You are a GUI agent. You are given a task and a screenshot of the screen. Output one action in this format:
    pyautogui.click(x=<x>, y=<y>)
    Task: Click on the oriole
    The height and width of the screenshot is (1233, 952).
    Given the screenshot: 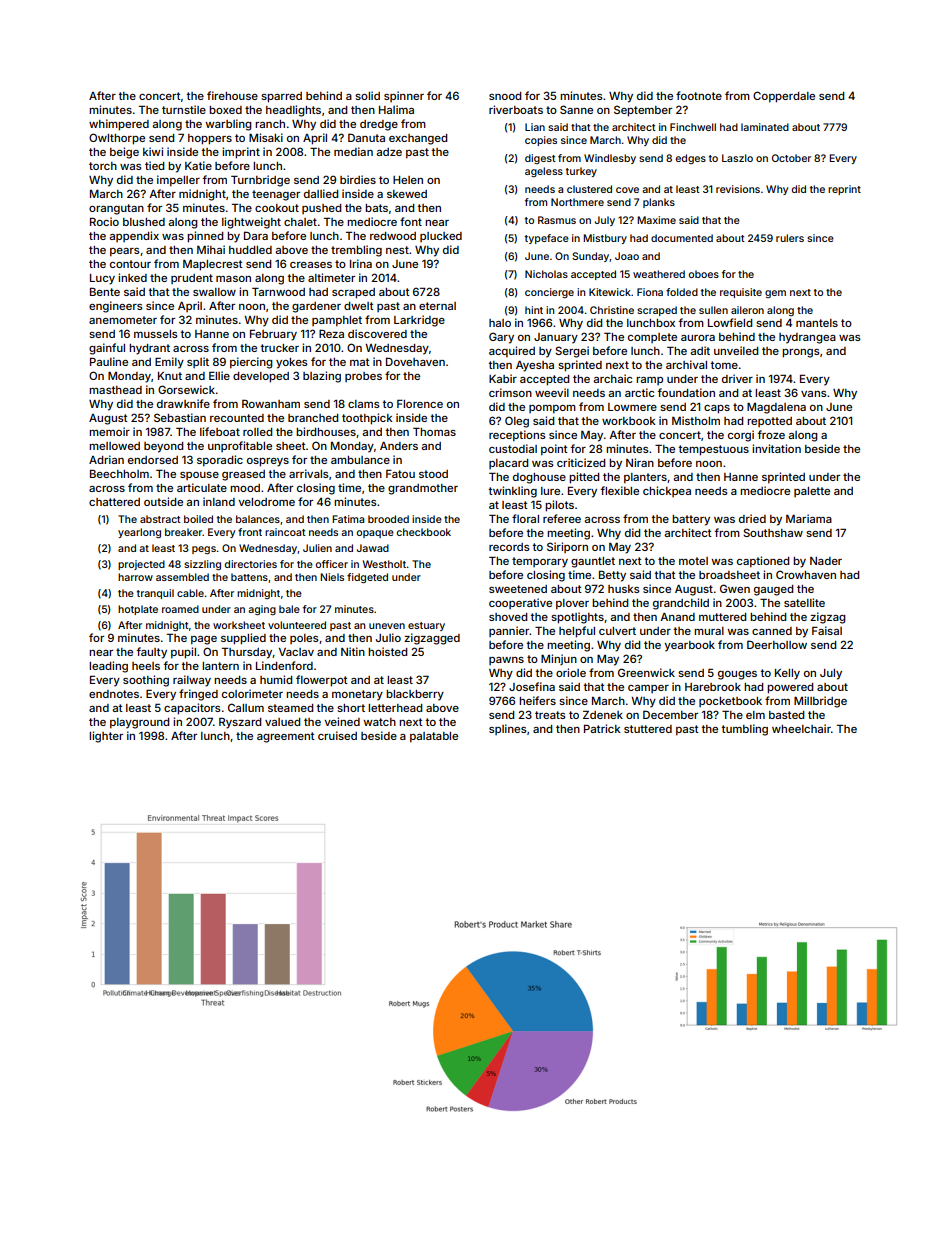 What is the action you would take?
    pyautogui.click(x=571, y=672)
